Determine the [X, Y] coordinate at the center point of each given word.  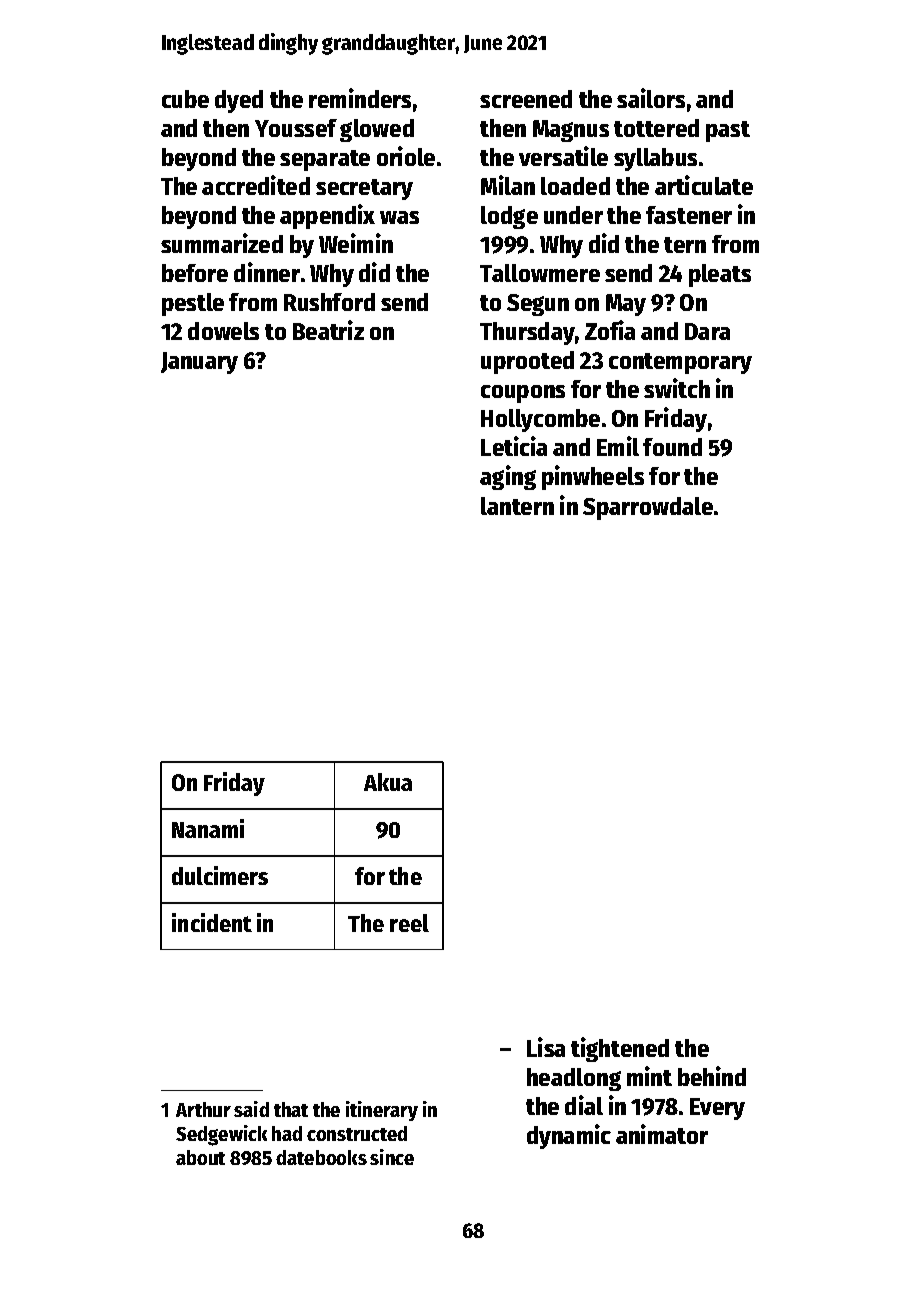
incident [212, 922]
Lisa [546, 1047]
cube [185, 99]
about [200, 1157]
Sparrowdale [648, 508]
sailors [651, 98]
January [199, 363]
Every [717, 1109]
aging [508, 477]
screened [526, 99]
